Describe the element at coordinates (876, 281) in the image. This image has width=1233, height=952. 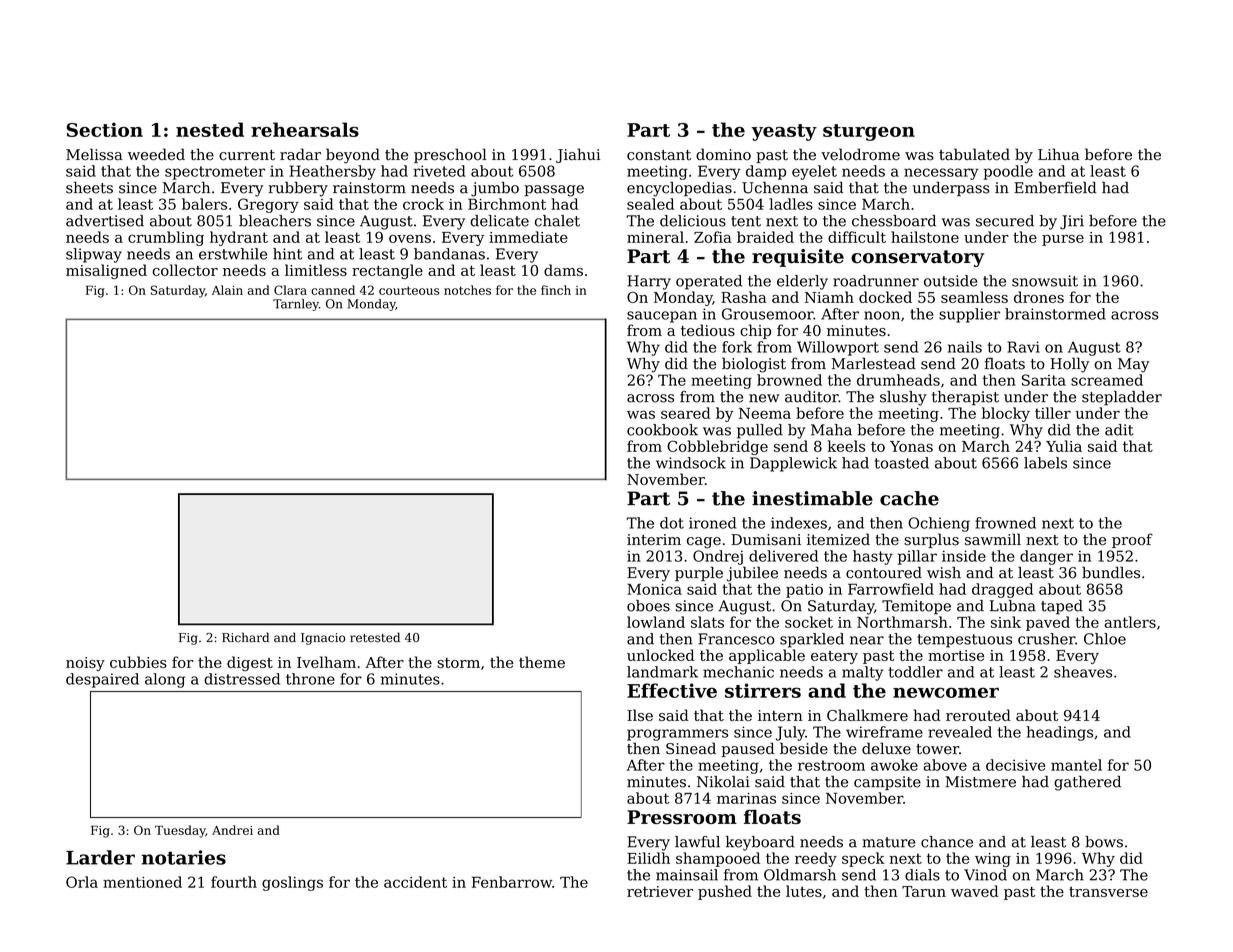
I see `roadrunner` at that location.
